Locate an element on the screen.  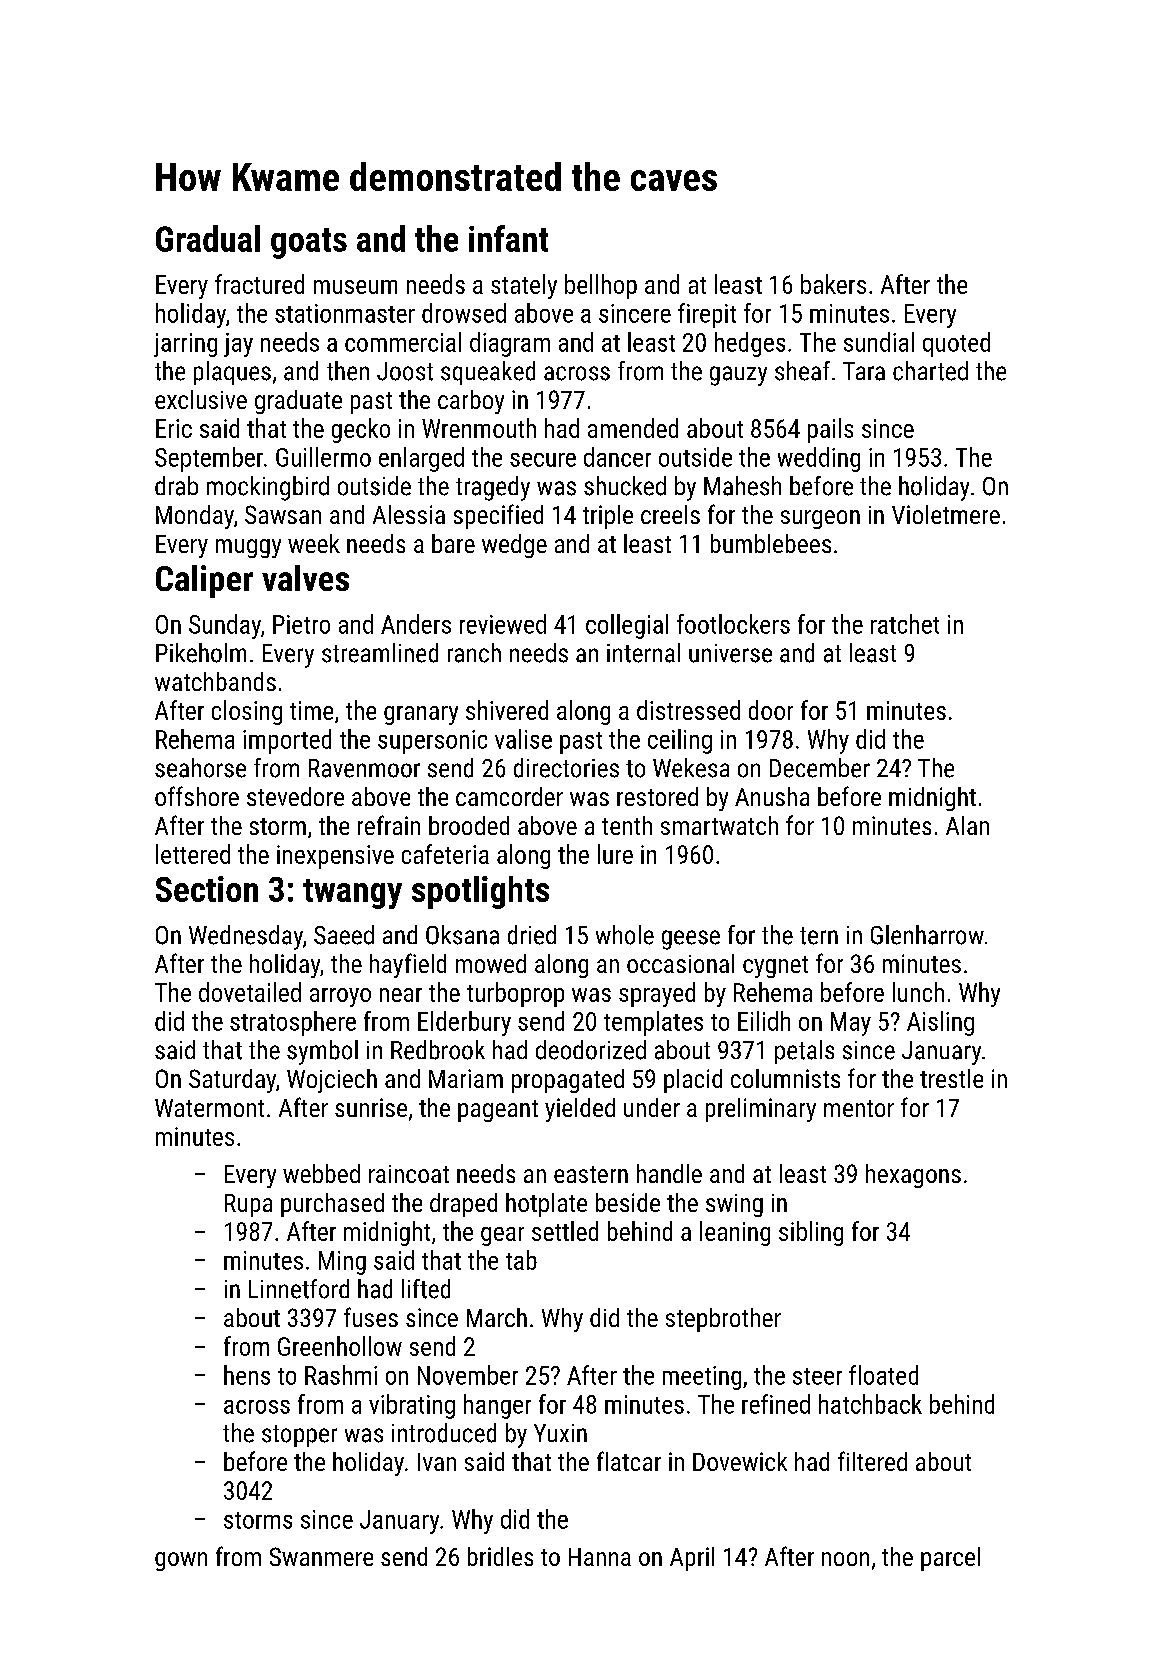
exclusive is located at coordinates (201, 399).
